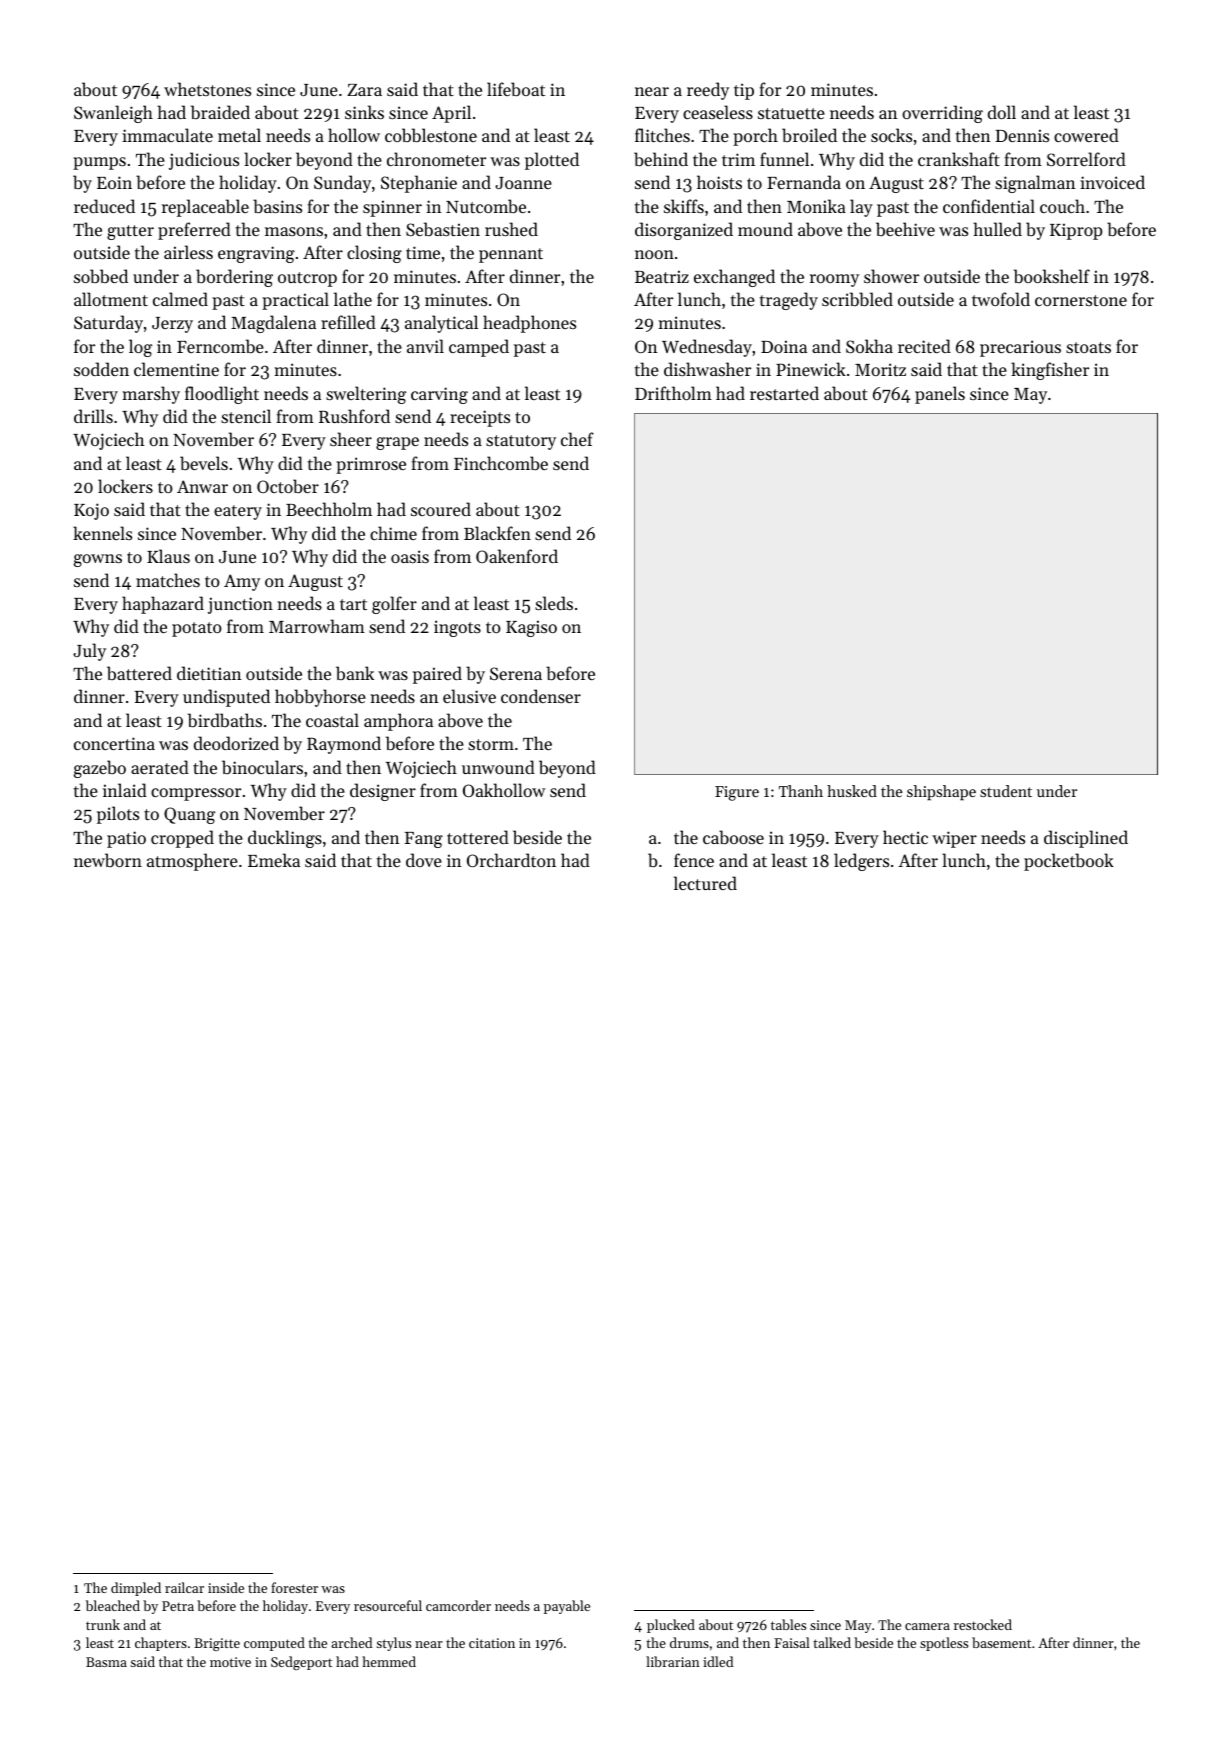  I want to click on condenser, so click(541, 696).
